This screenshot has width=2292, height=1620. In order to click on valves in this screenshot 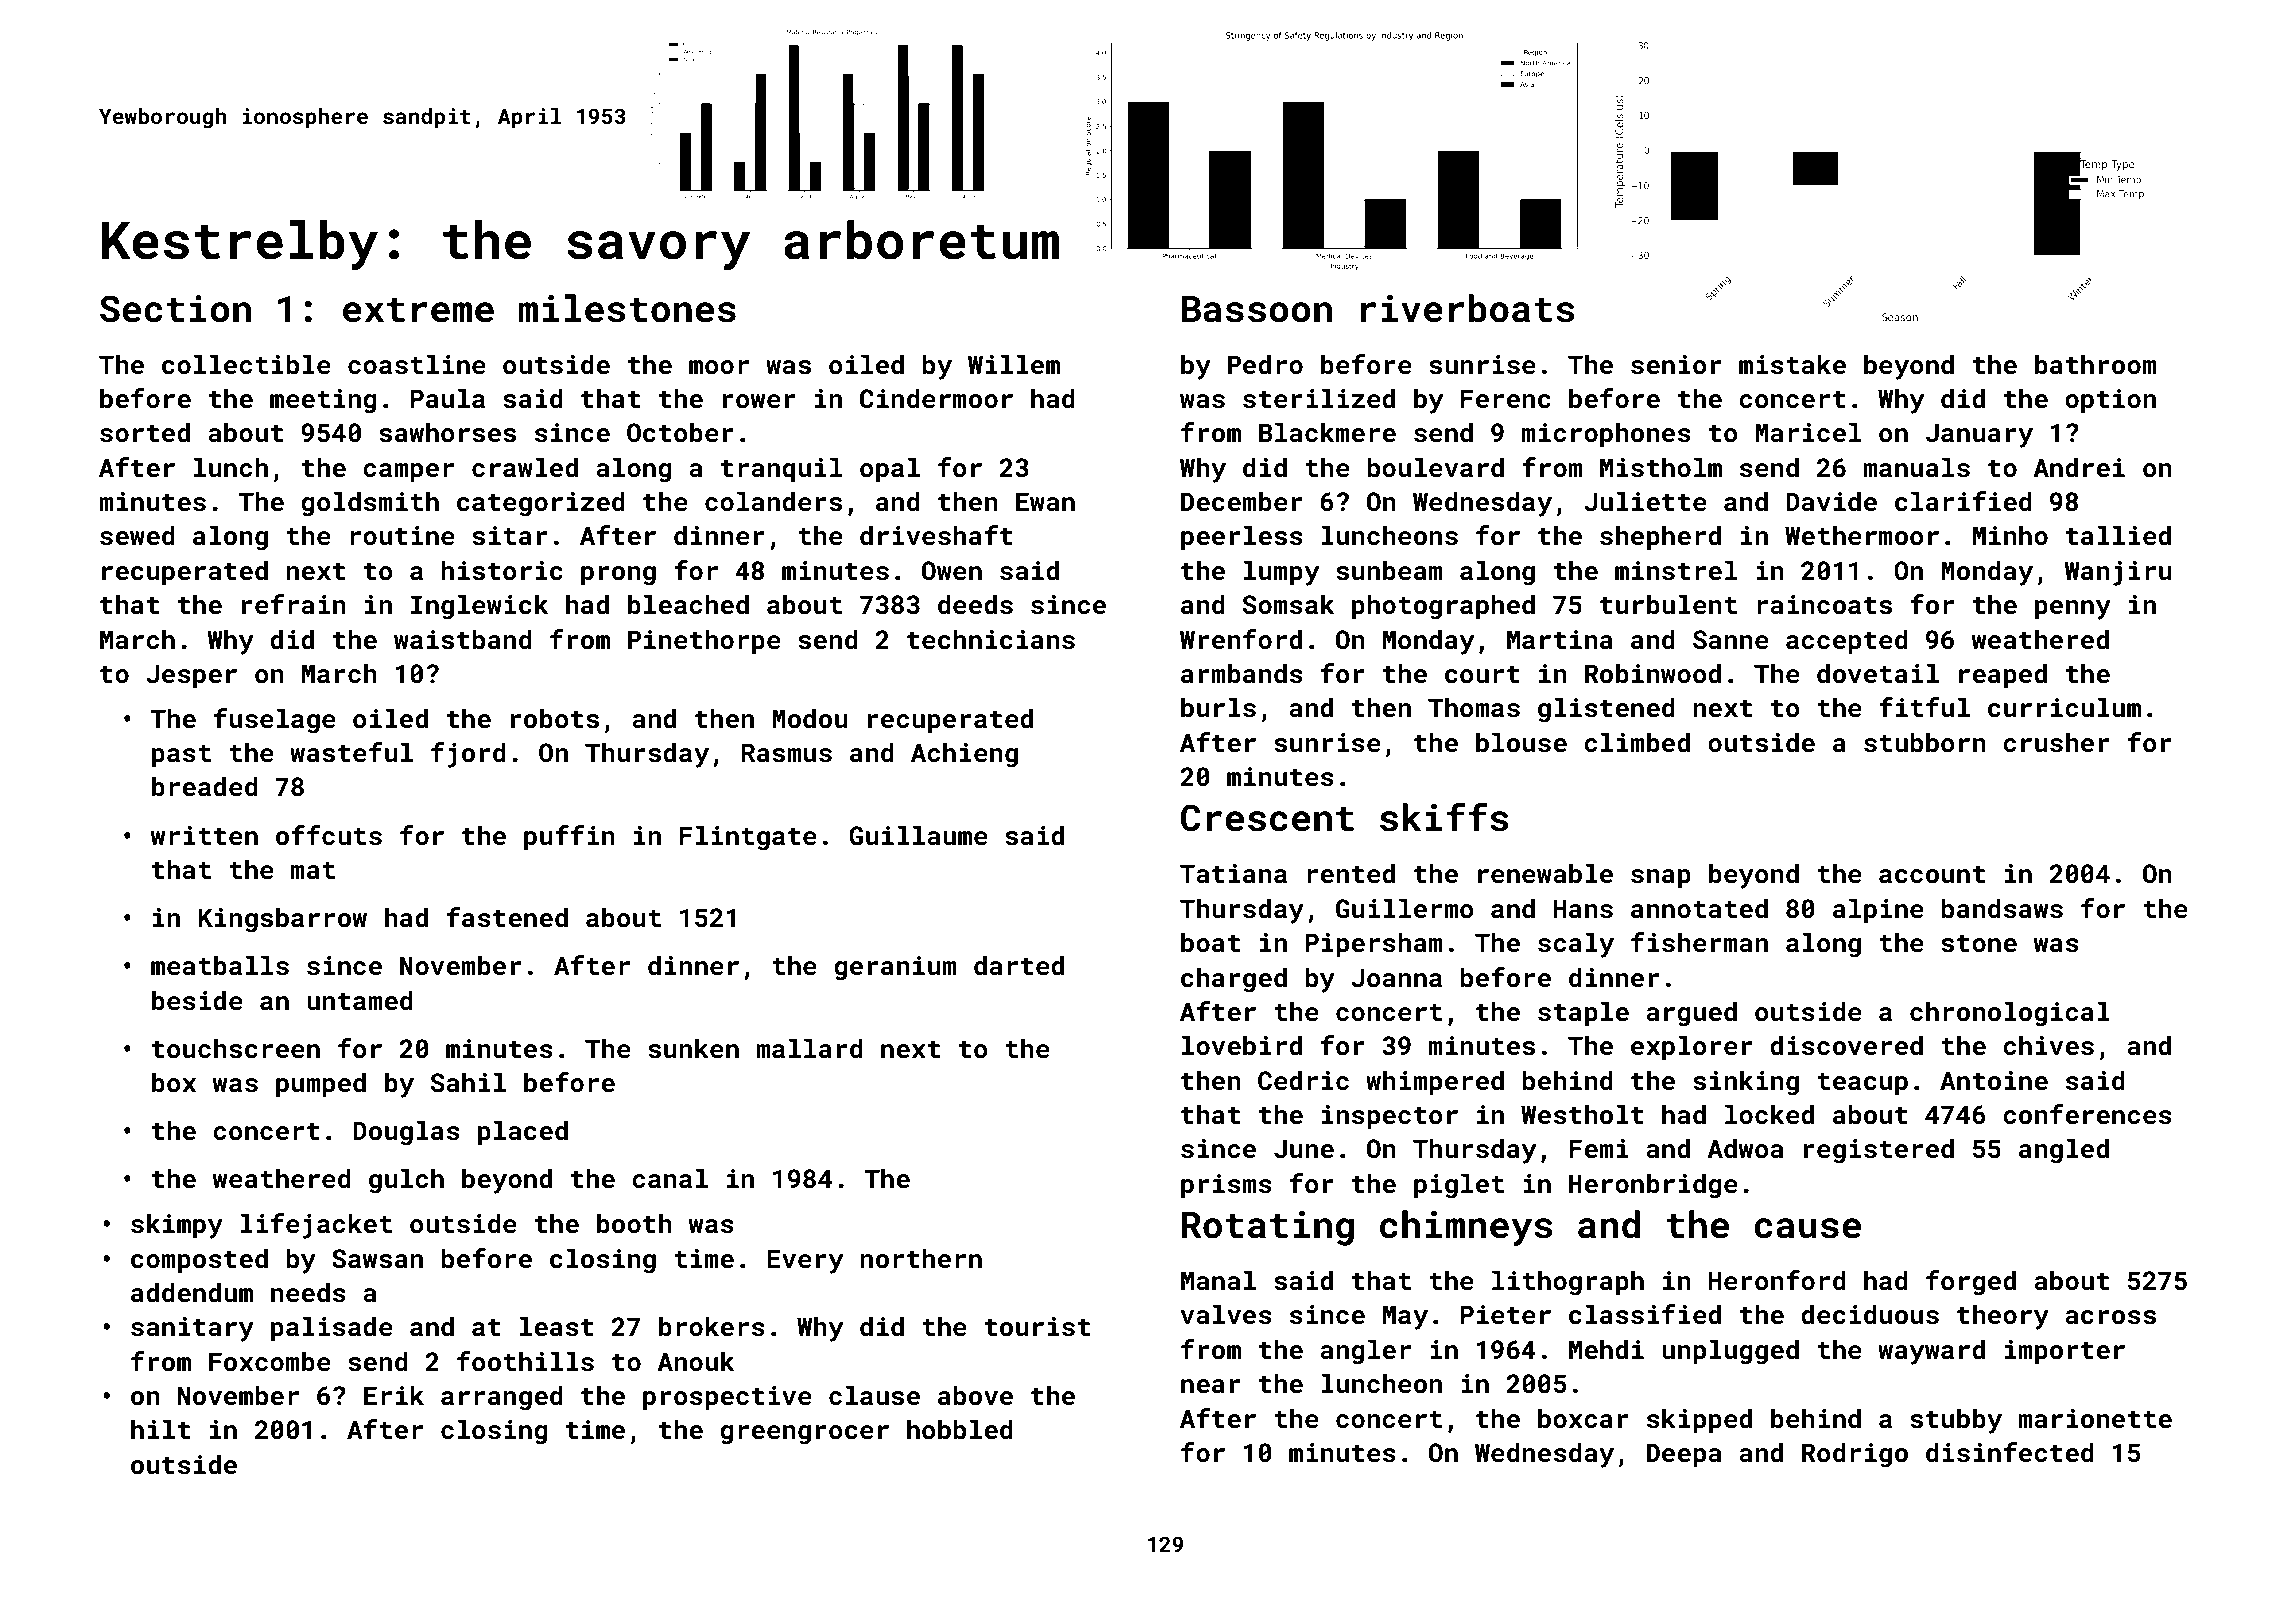, I will do `click(1226, 1314)`.
